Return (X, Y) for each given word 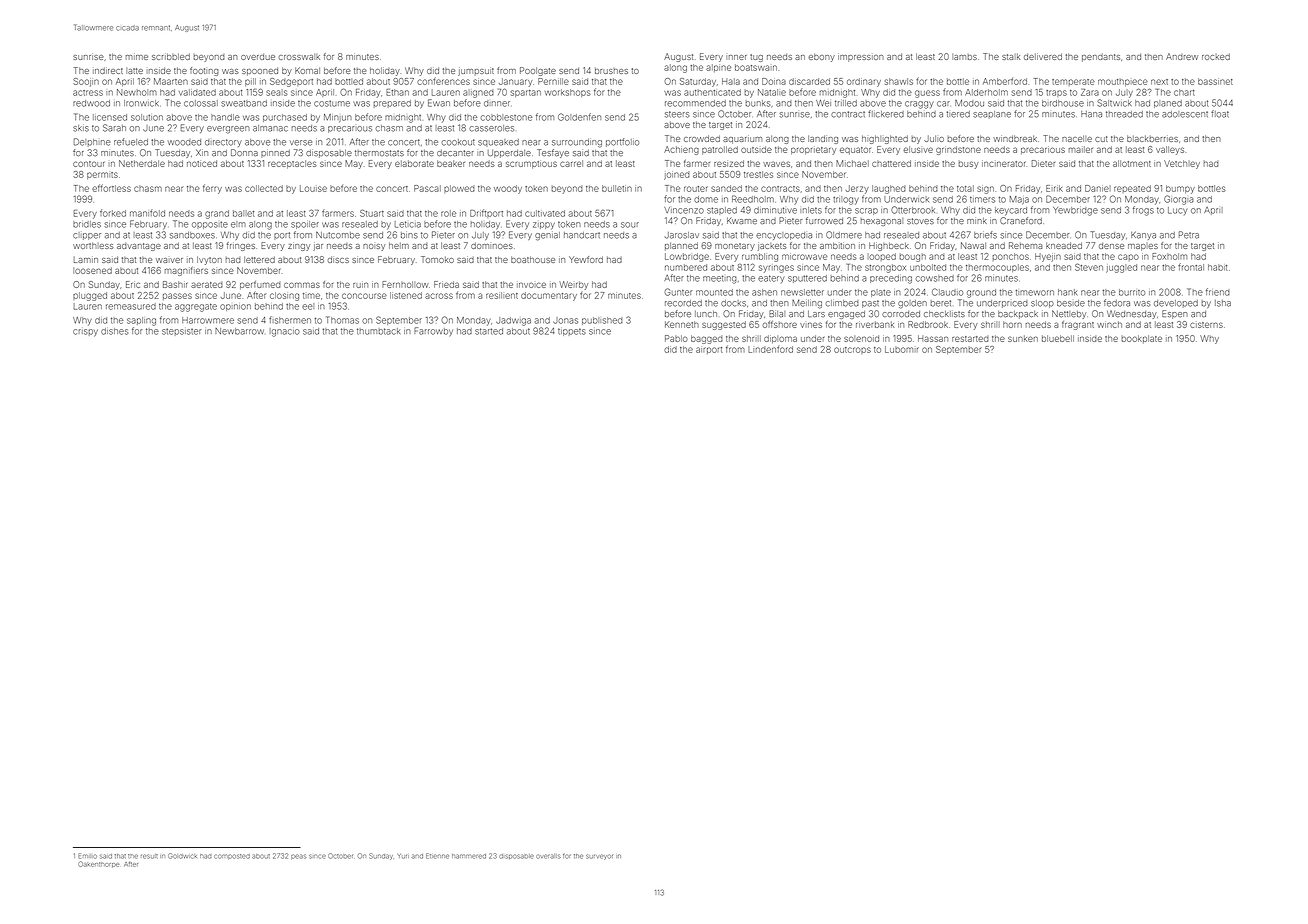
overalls (548, 856)
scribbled (171, 56)
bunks (758, 103)
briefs (985, 235)
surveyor (599, 857)
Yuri (403, 856)
